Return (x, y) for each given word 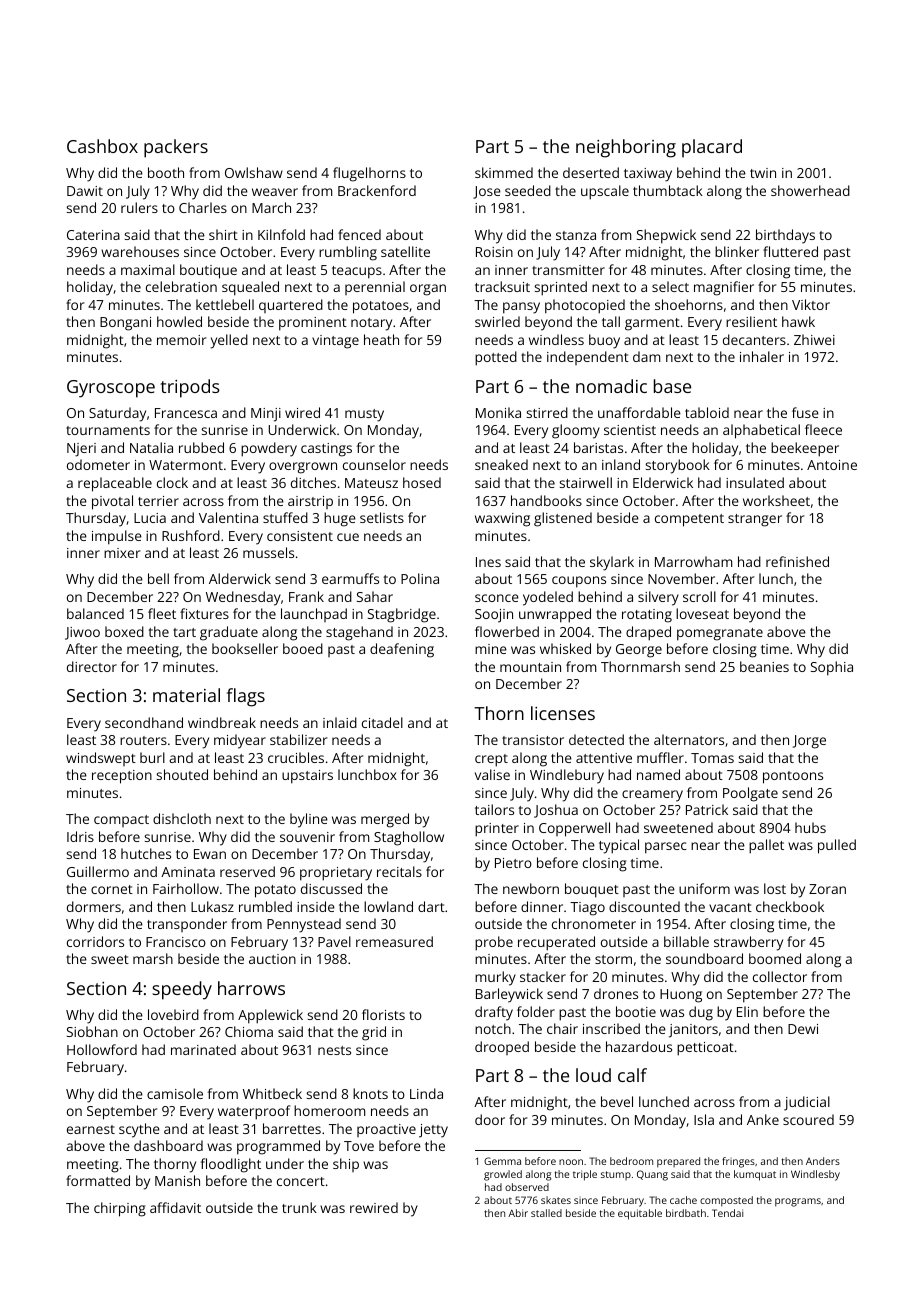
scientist (630, 430)
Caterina (93, 235)
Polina (420, 578)
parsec (666, 848)
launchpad (314, 615)
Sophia (832, 668)
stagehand (359, 633)
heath (381, 339)
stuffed (285, 517)
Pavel (334, 941)
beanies (764, 666)
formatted (98, 1180)
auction (272, 959)
